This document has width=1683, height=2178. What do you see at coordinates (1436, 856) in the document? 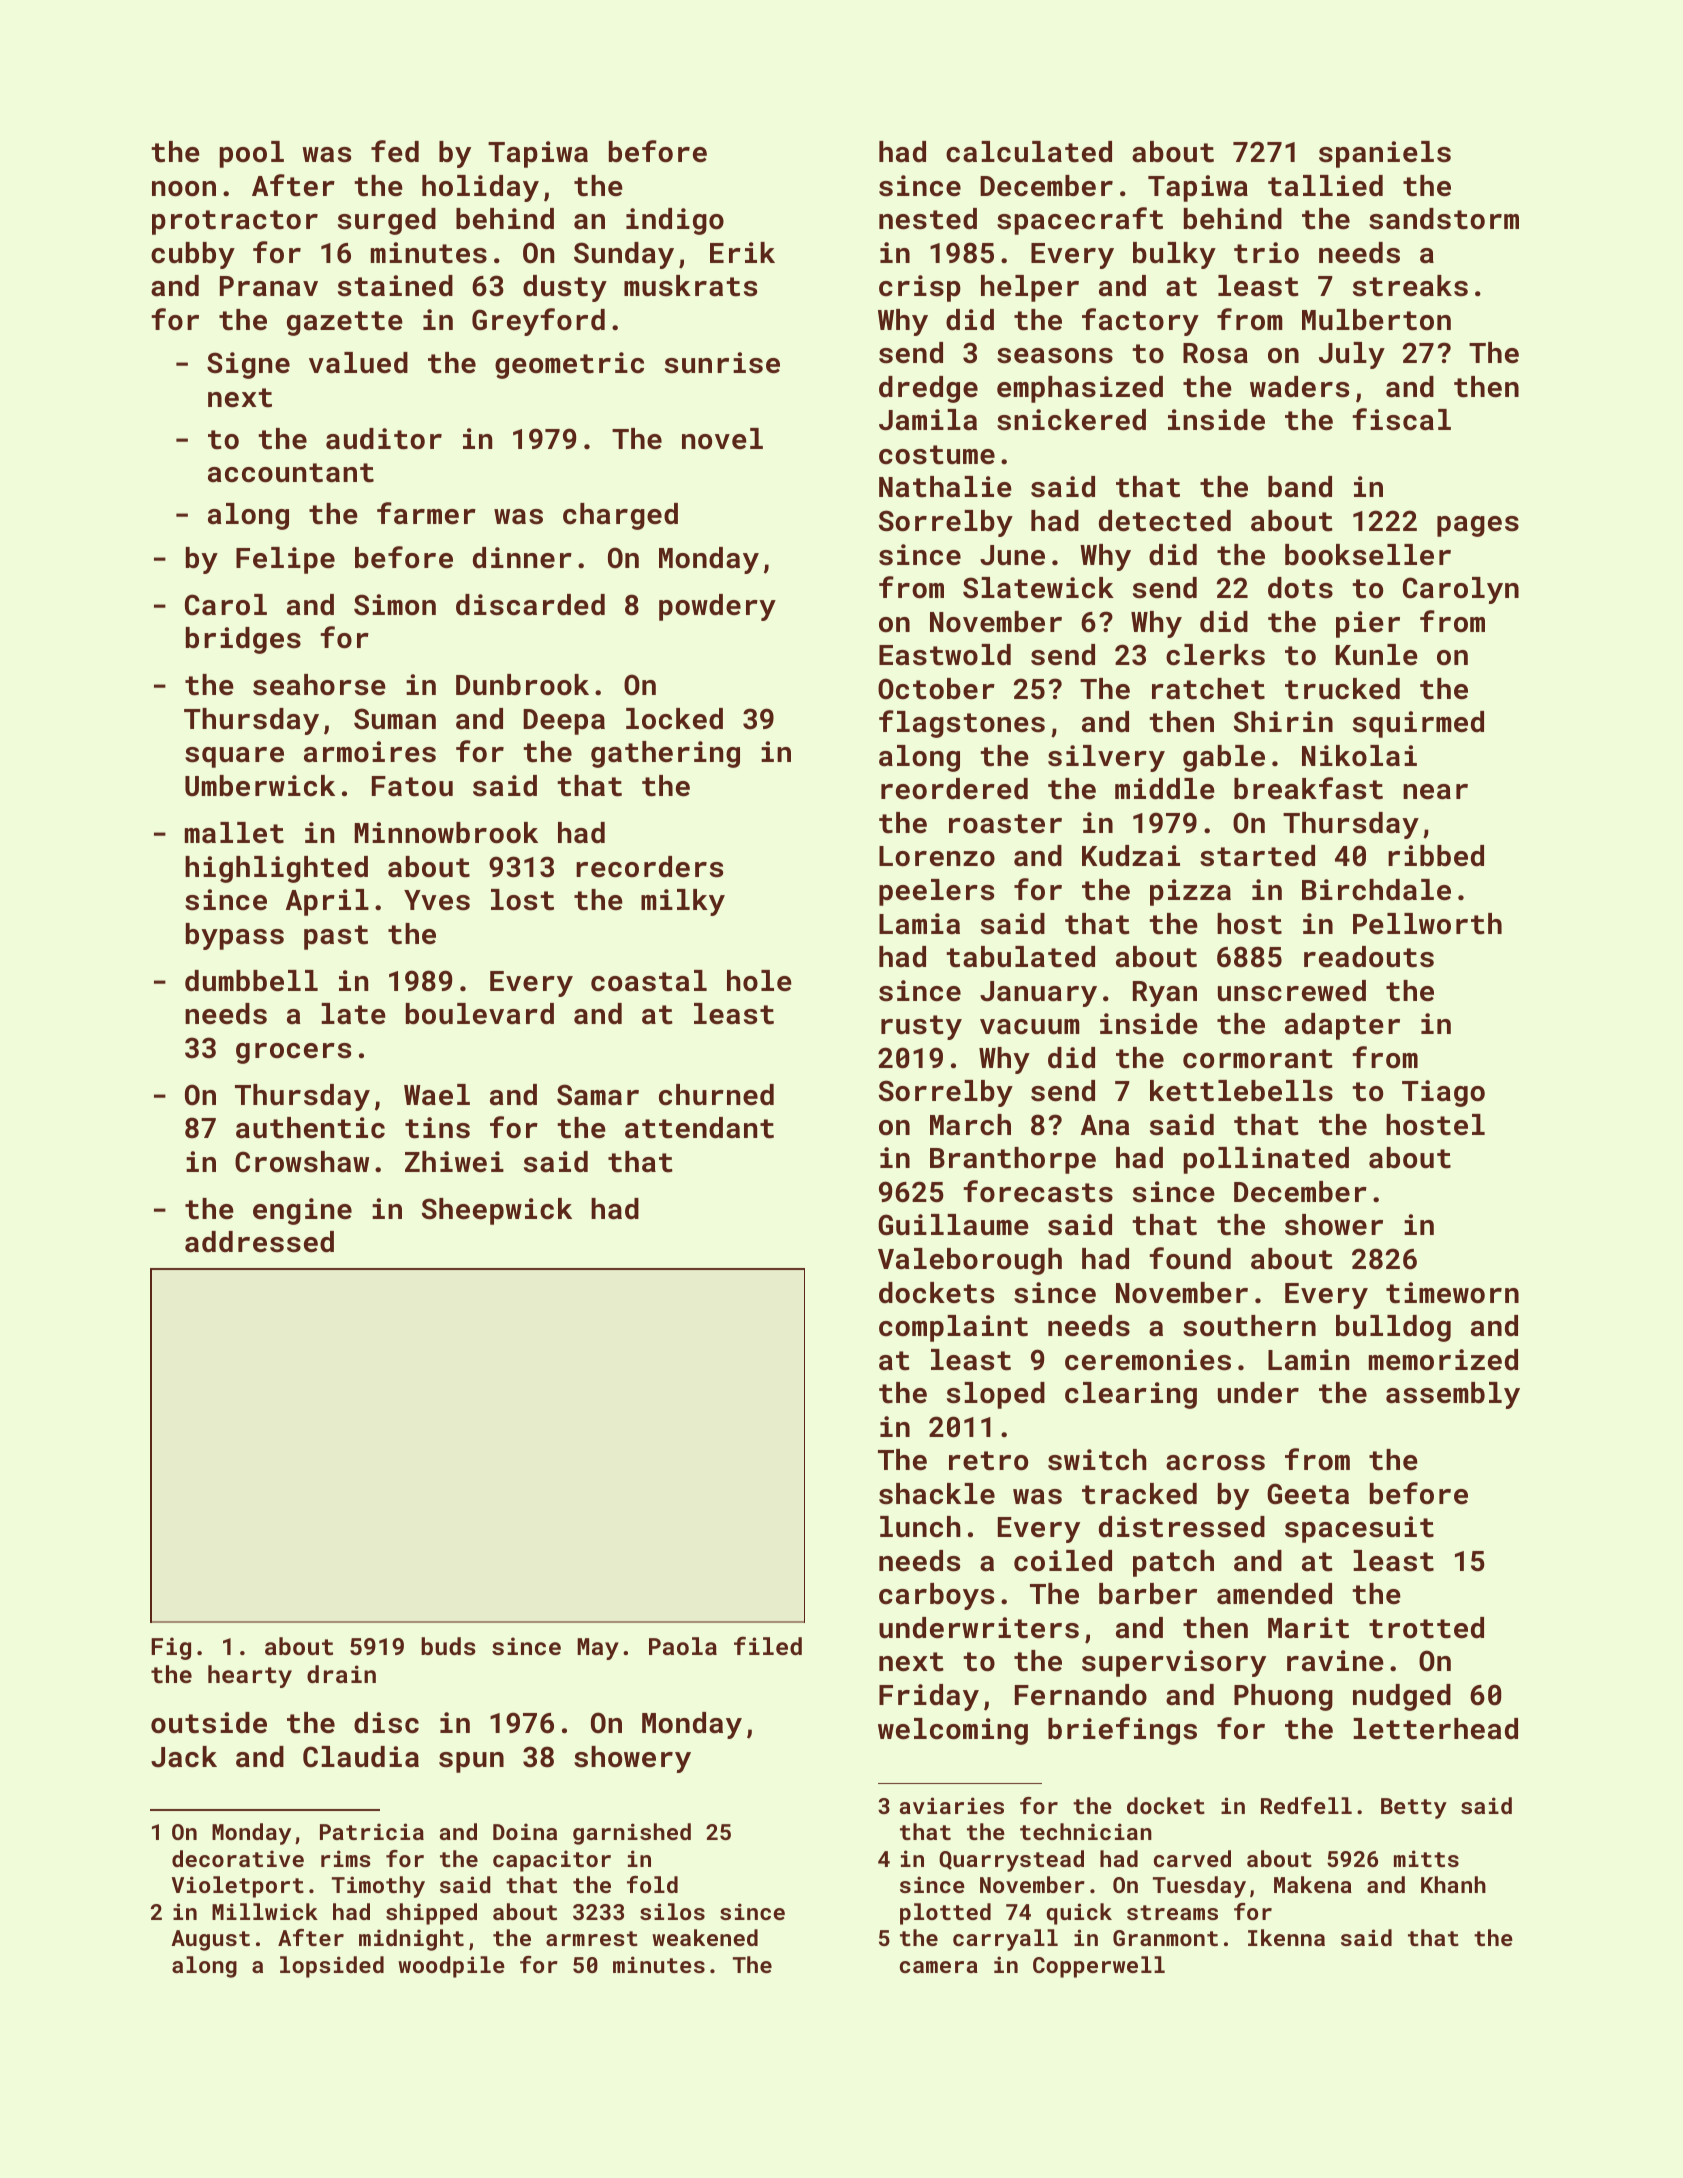
I see `ribbed` at bounding box center [1436, 856].
